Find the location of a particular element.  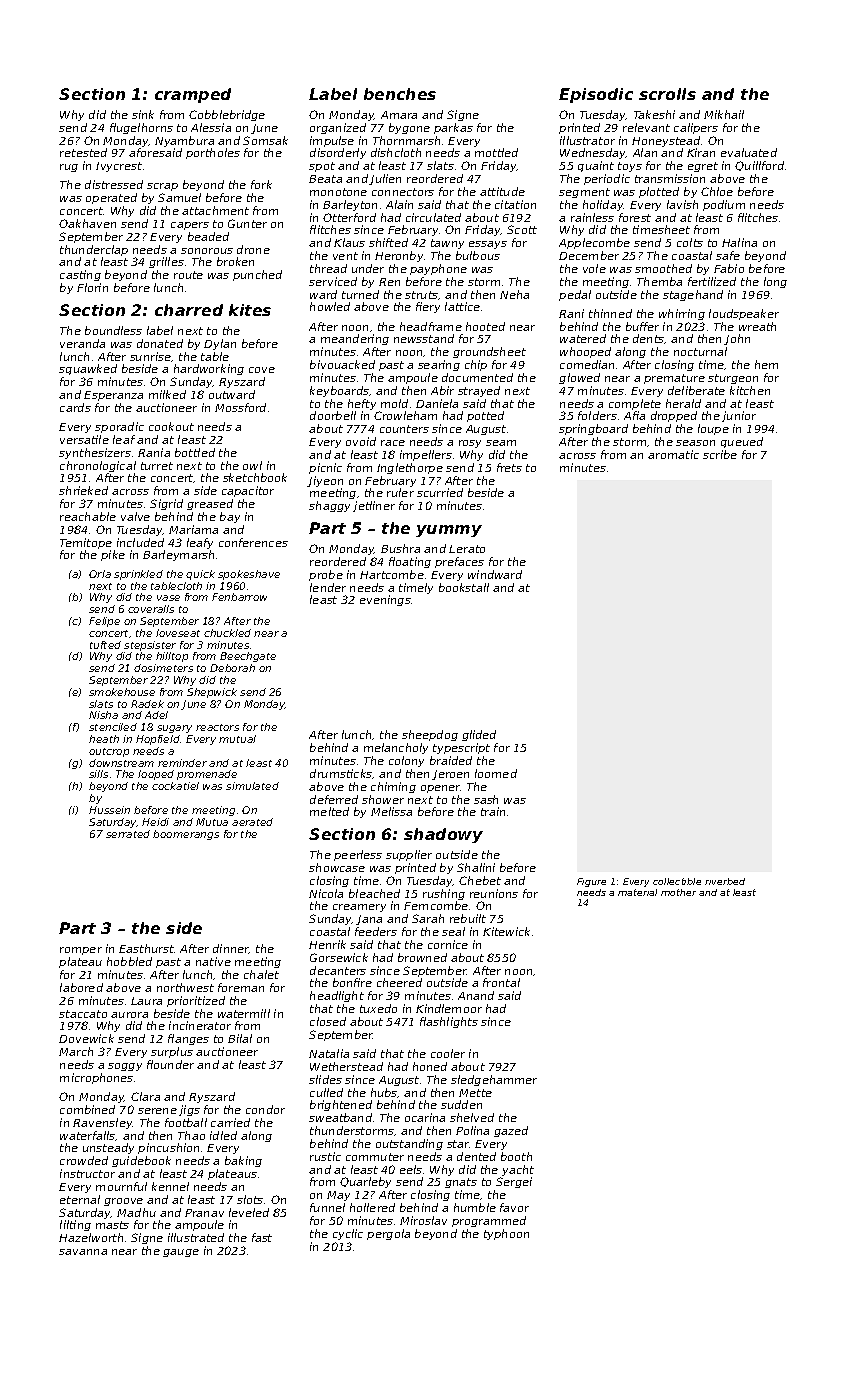

bookstall is located at coordinates (464, 587).
